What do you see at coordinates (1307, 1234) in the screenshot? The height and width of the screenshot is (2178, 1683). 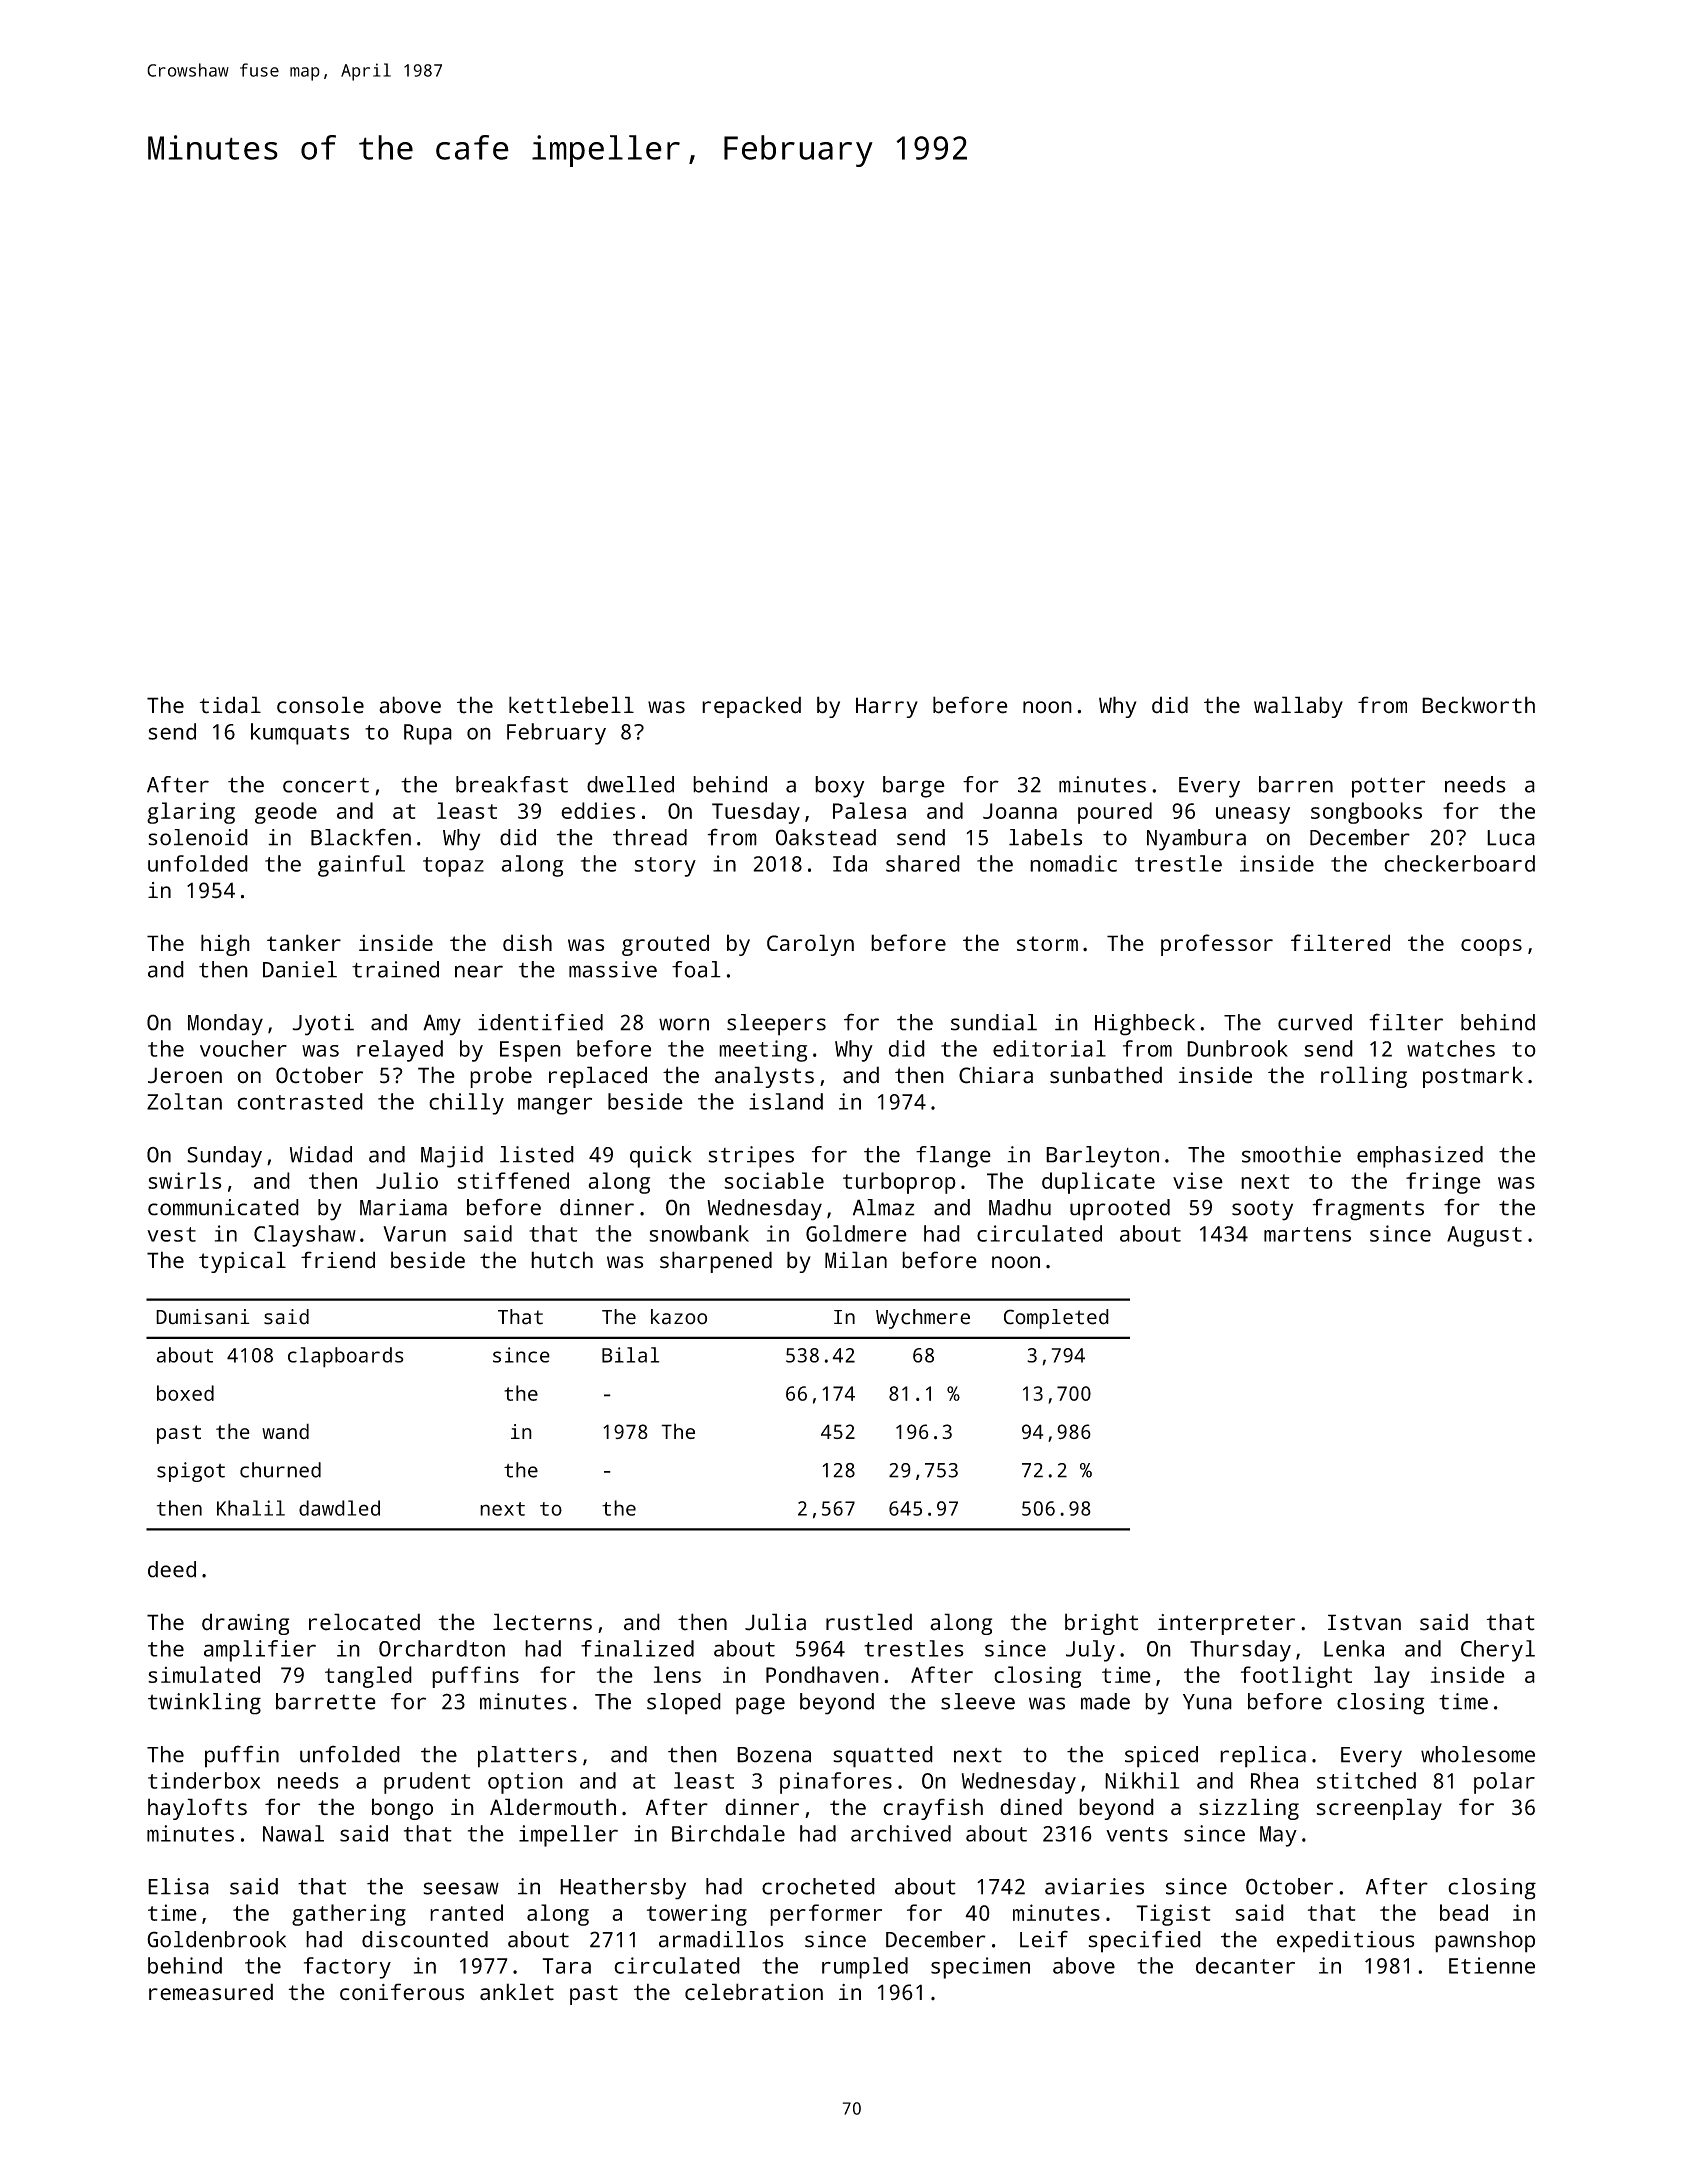 I see `martens` at bounding box center [1307, 1234].
